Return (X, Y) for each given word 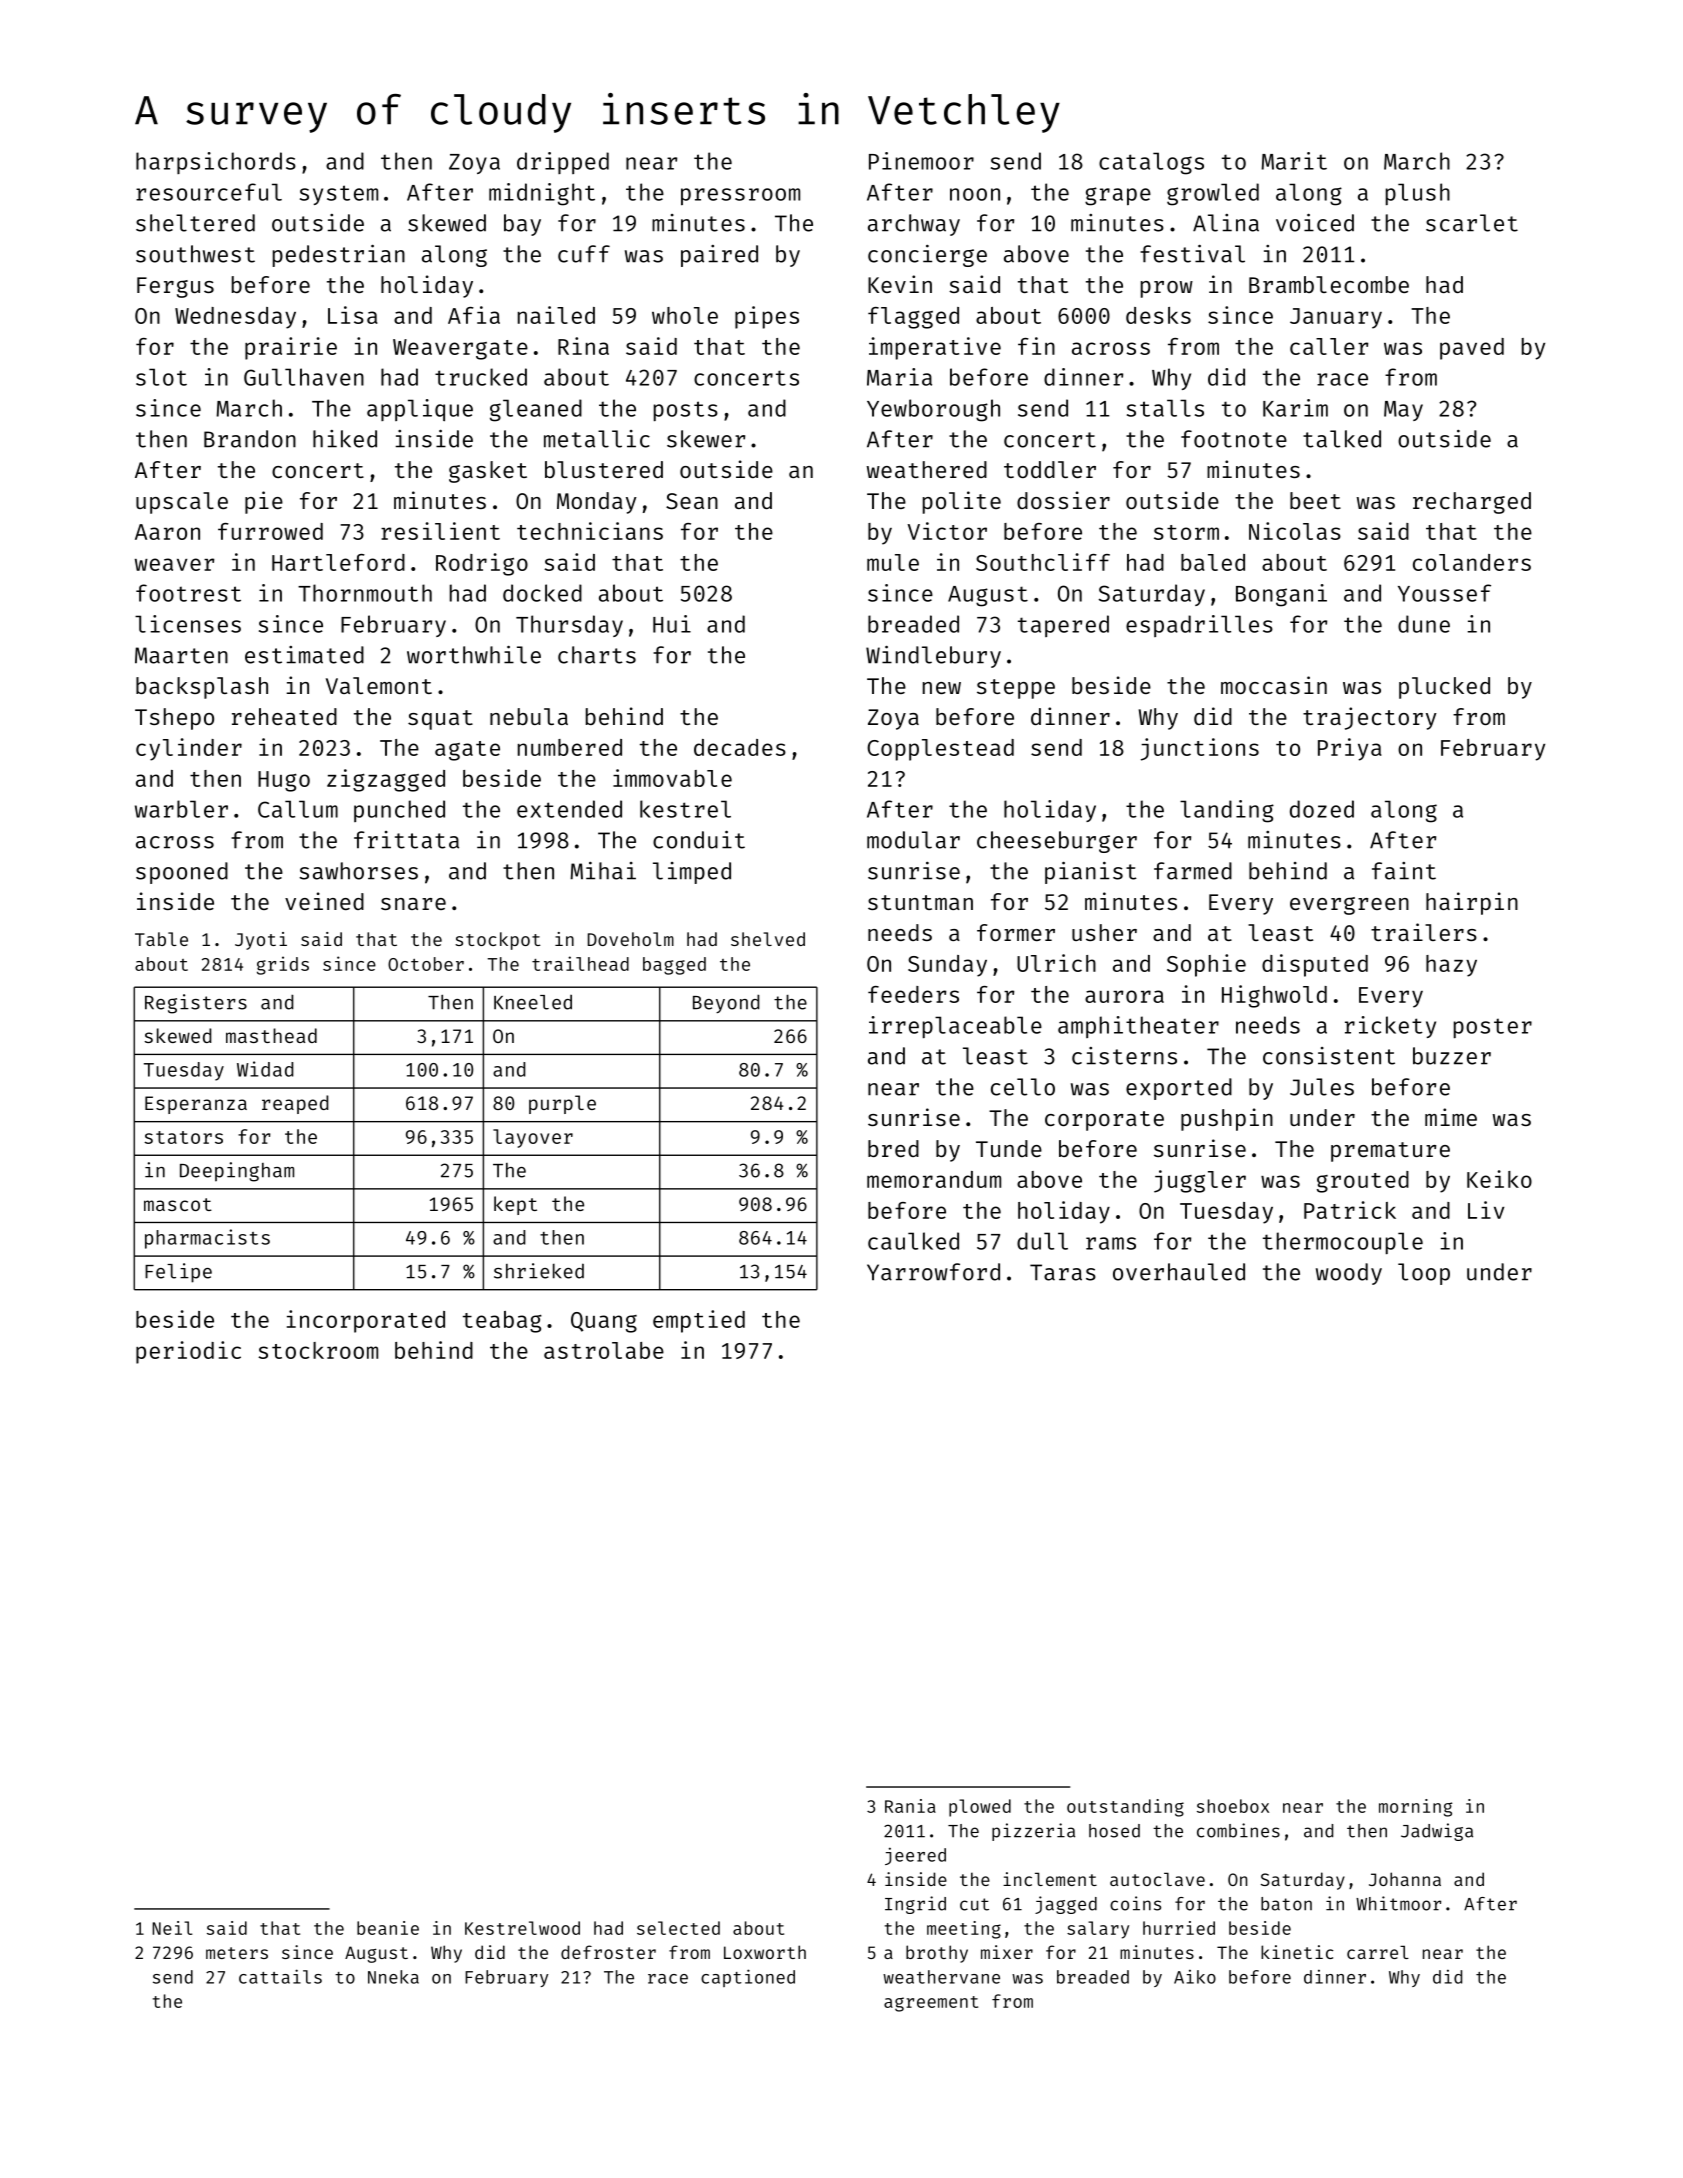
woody (1349, 1274)
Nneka (393, 1977)
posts (686, 411)
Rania (910, 1806)
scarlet (1472, 223)
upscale (182, 503)
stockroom (318, 1350)
